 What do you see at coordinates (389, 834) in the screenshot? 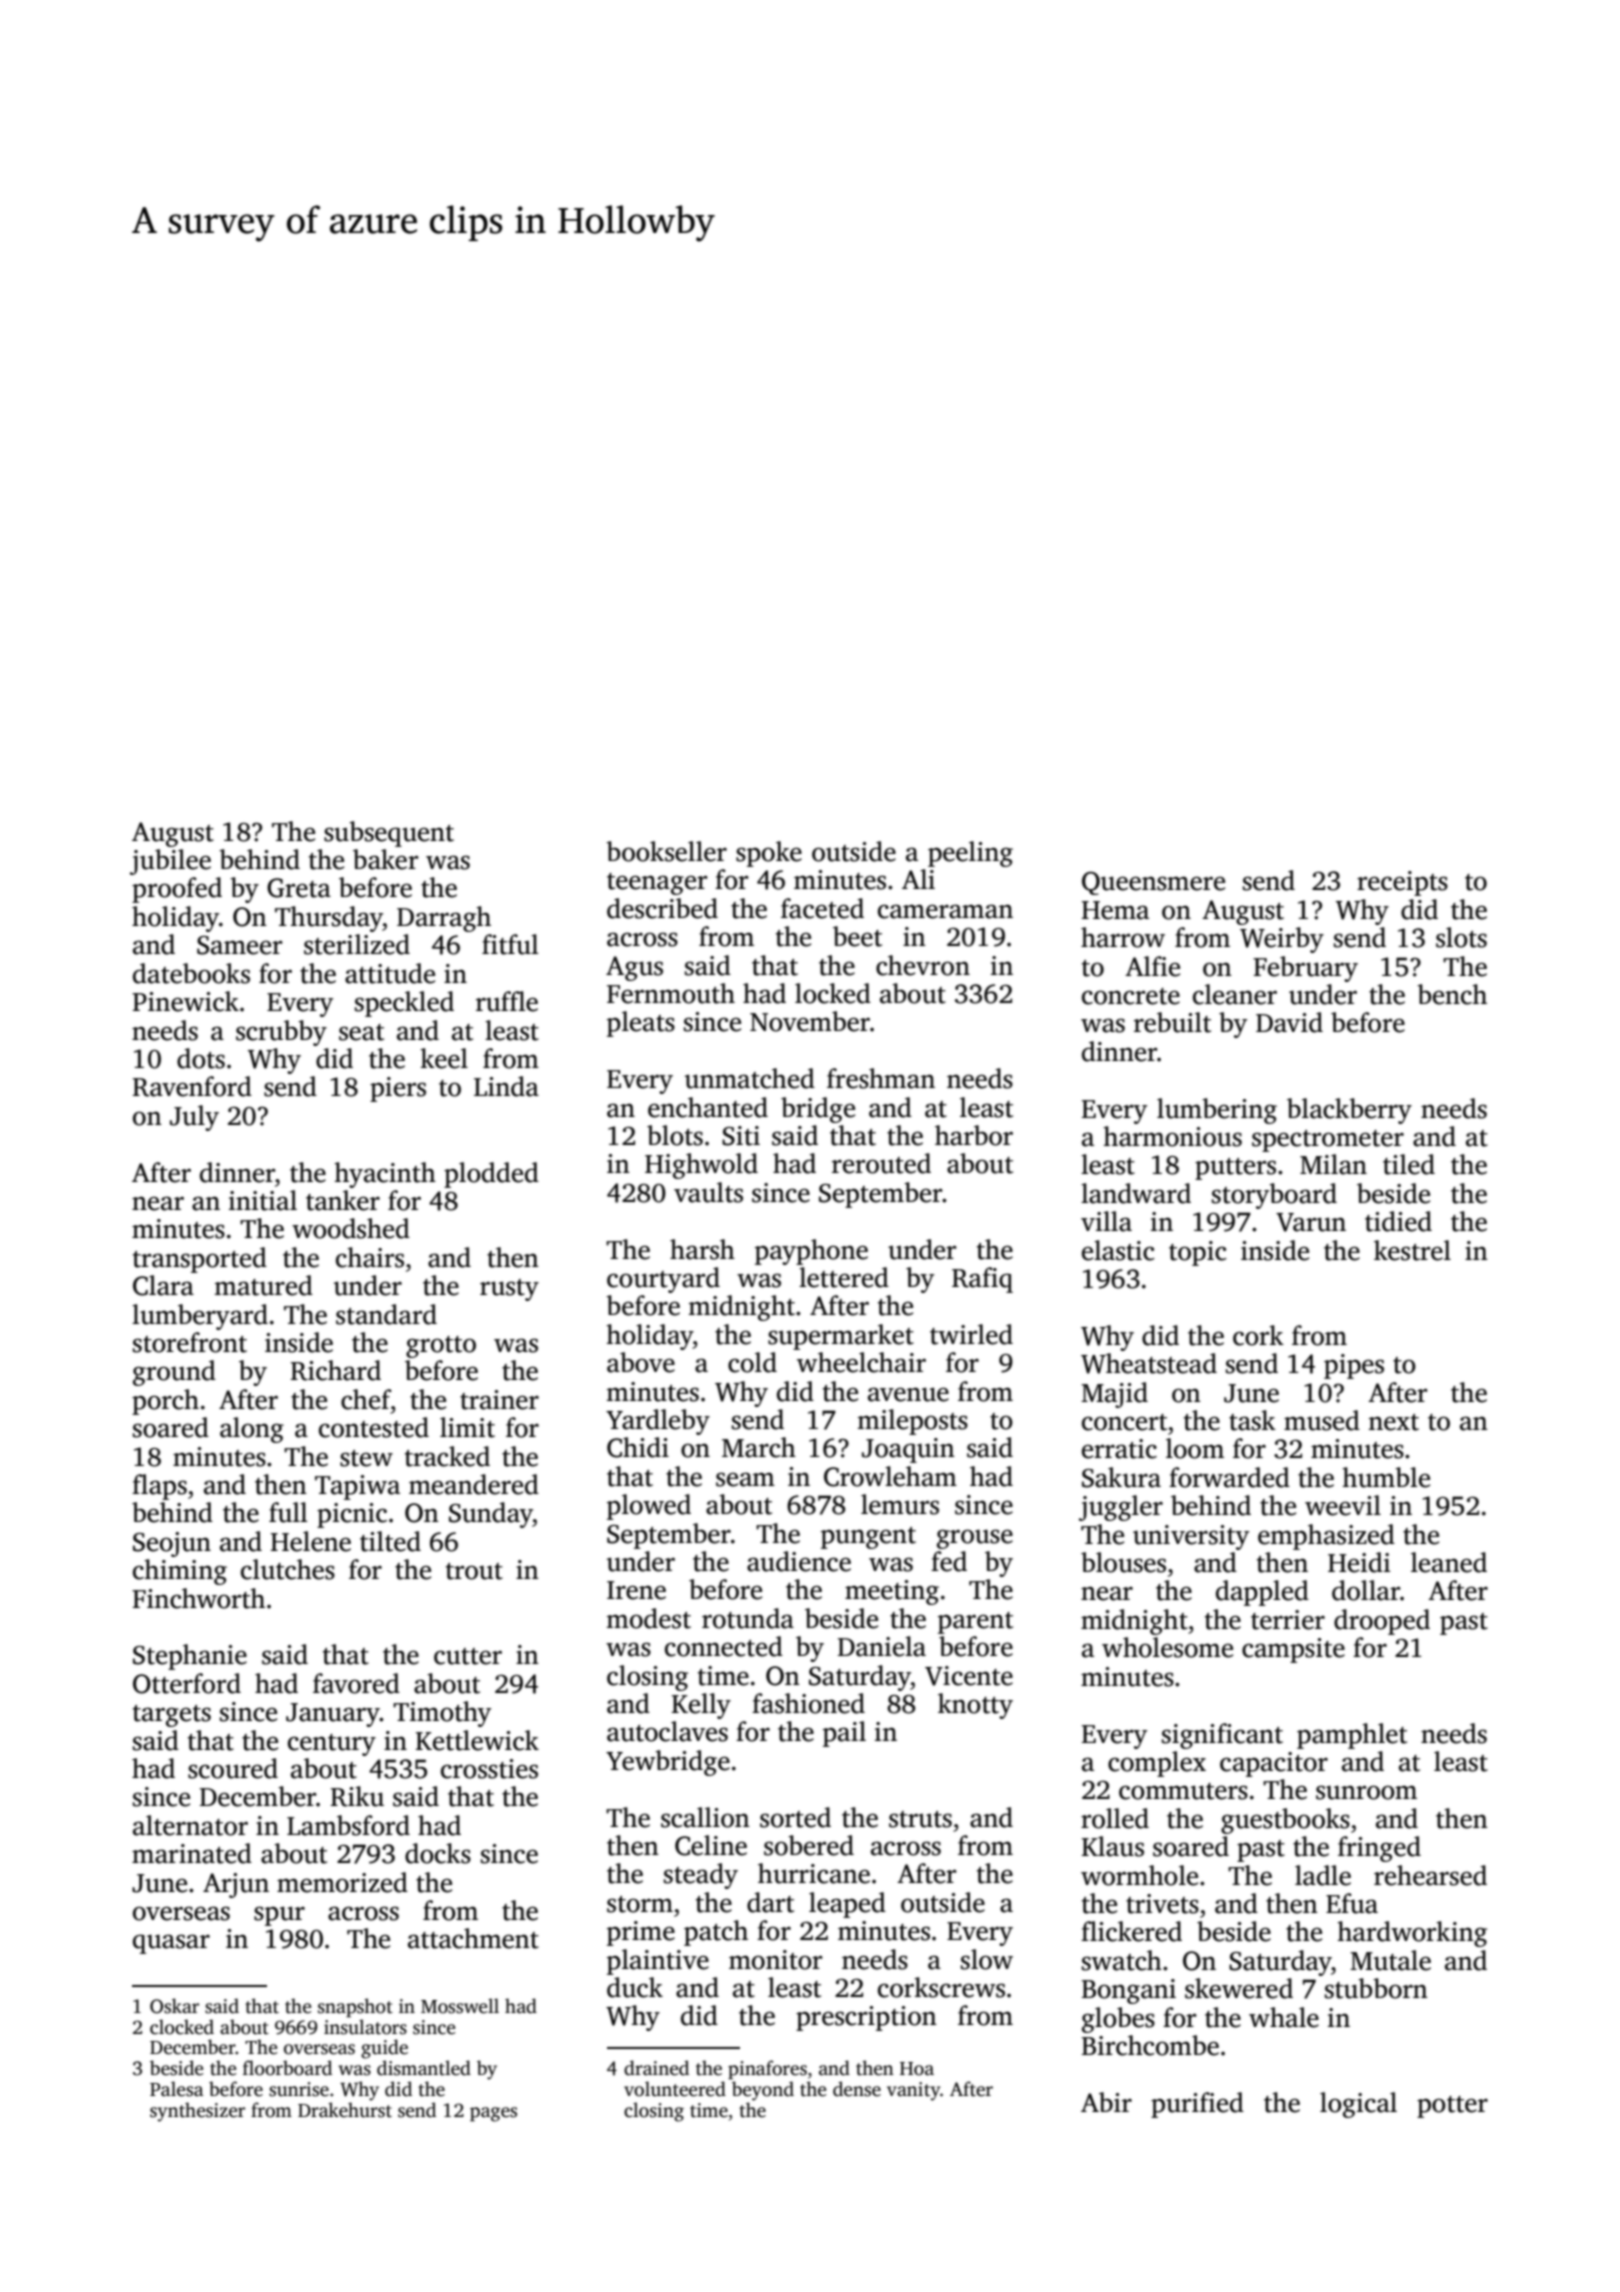
I see `subsequent` at bounding box center [389, 834].
